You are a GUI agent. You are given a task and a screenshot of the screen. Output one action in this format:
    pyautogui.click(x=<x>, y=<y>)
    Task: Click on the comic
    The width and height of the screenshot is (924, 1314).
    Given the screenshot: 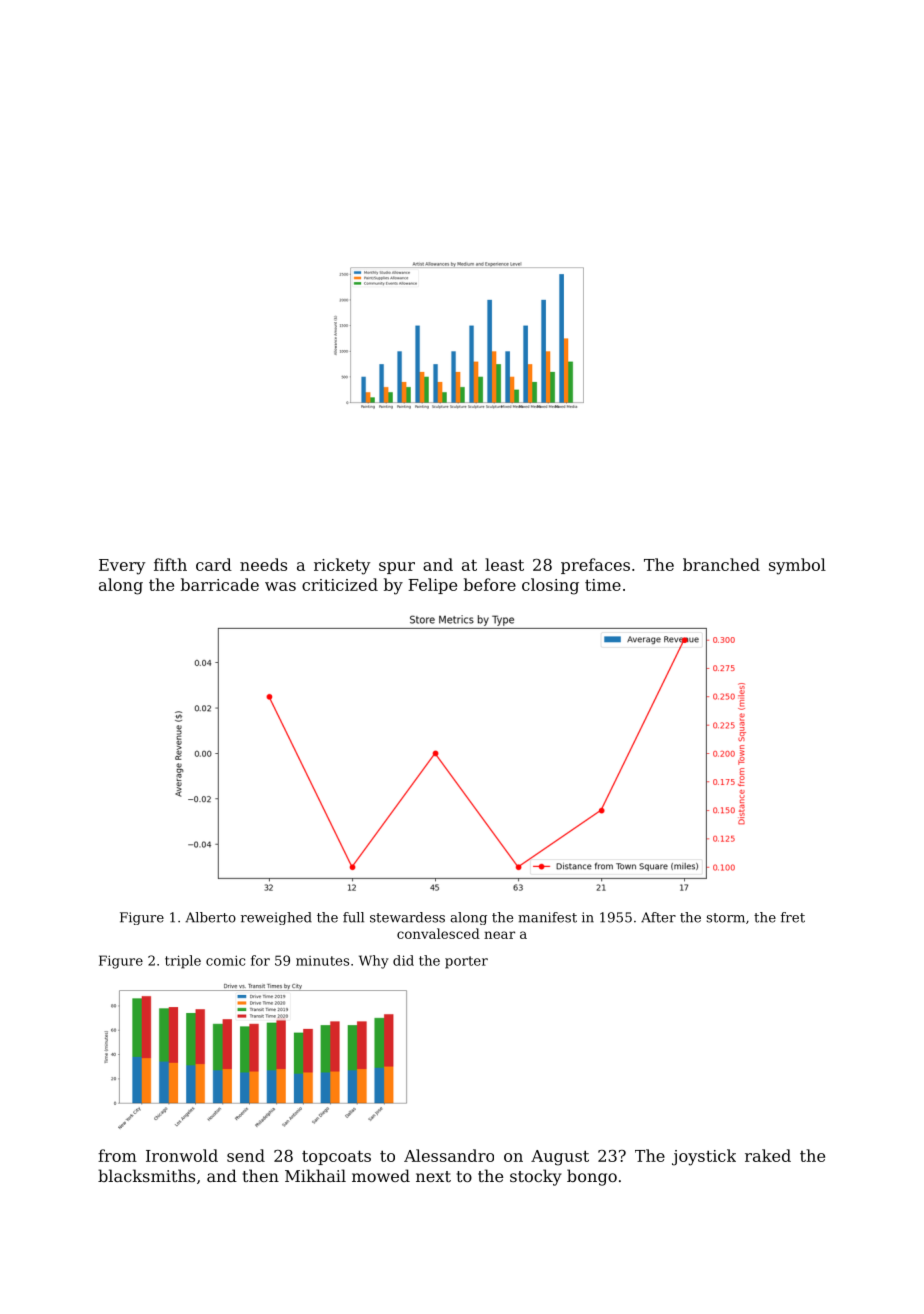 What is the action you would take?
    pyautogui.click(x=225, y=960)
